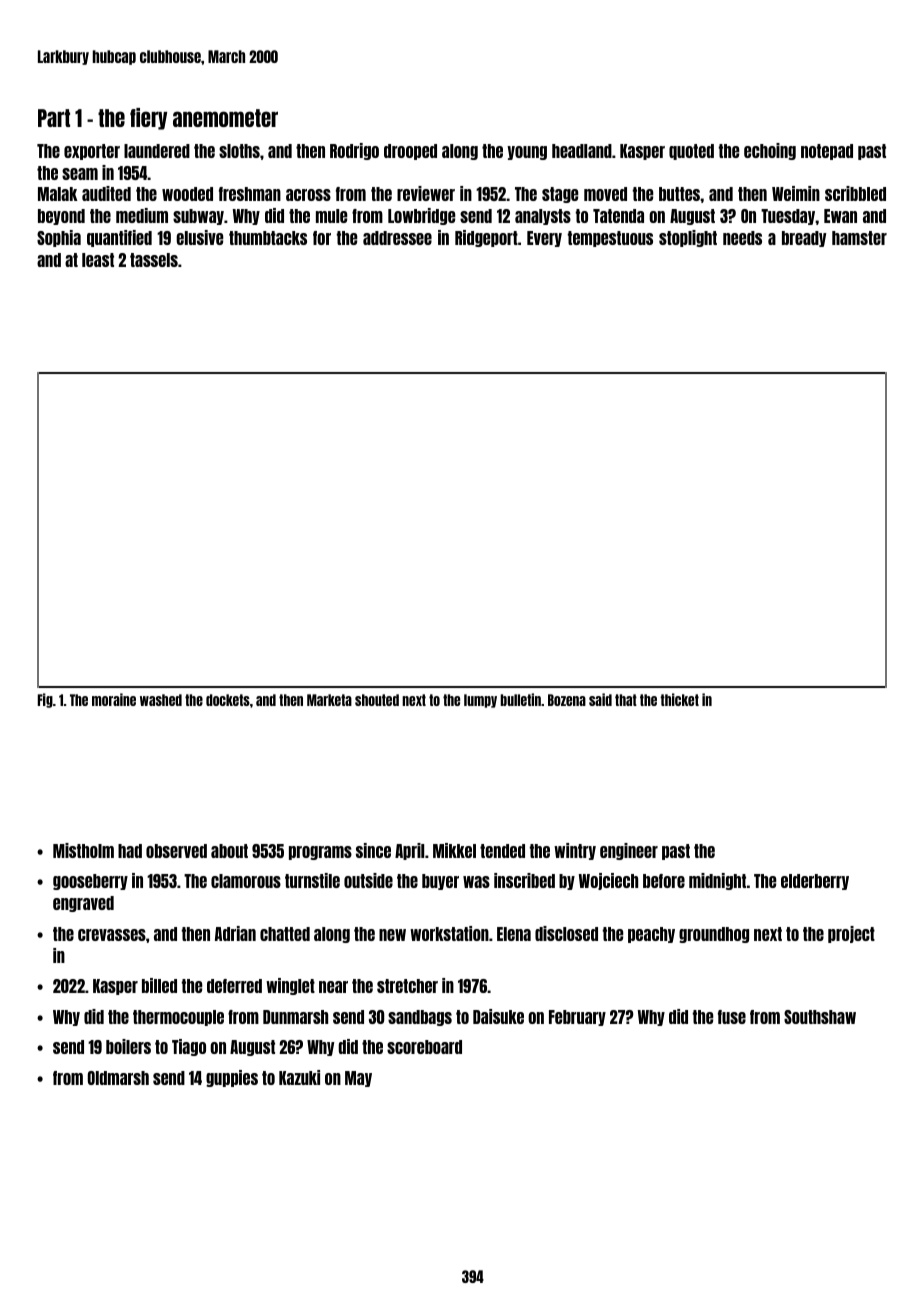 The height and width of the screenshot is (1308, 924). What do you see at coordinates (514, 934) in the screenshot?
I see `Elena` at bounding box center [514, 934].
